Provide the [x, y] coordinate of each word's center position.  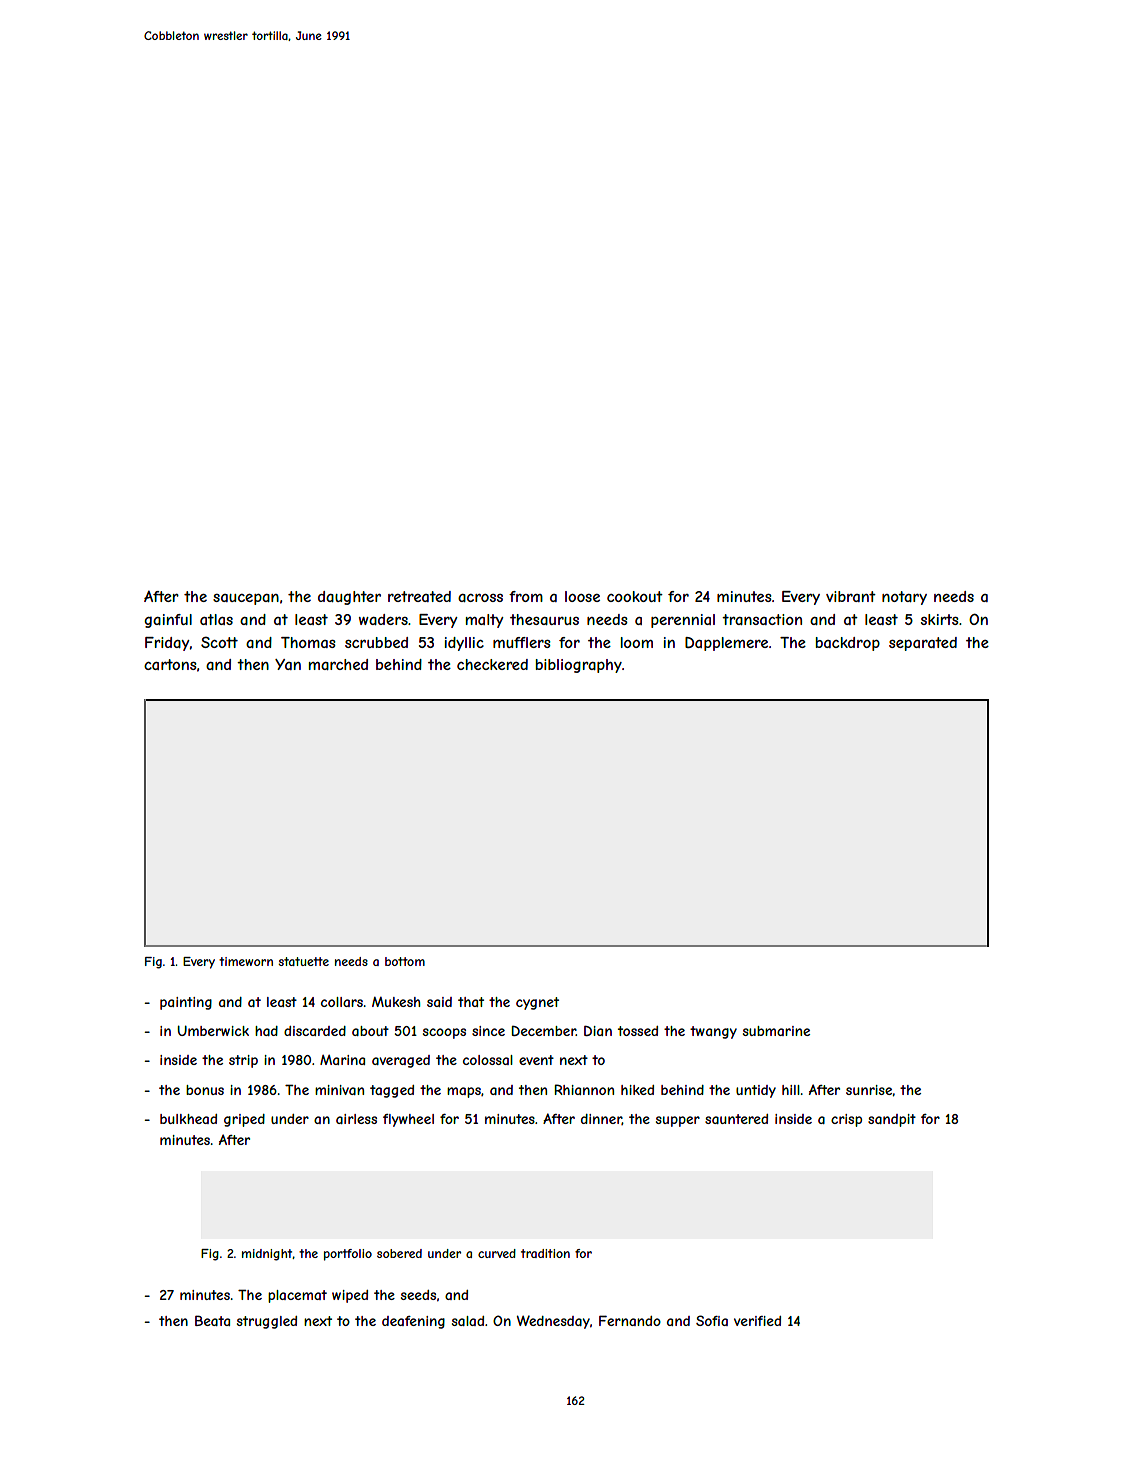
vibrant [851, 596]
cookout [635, 596]
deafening [413, 1322]
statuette [303, 961]
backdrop [847, 644]
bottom [405, 961]
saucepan [246, 599]
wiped [350, 1296]
